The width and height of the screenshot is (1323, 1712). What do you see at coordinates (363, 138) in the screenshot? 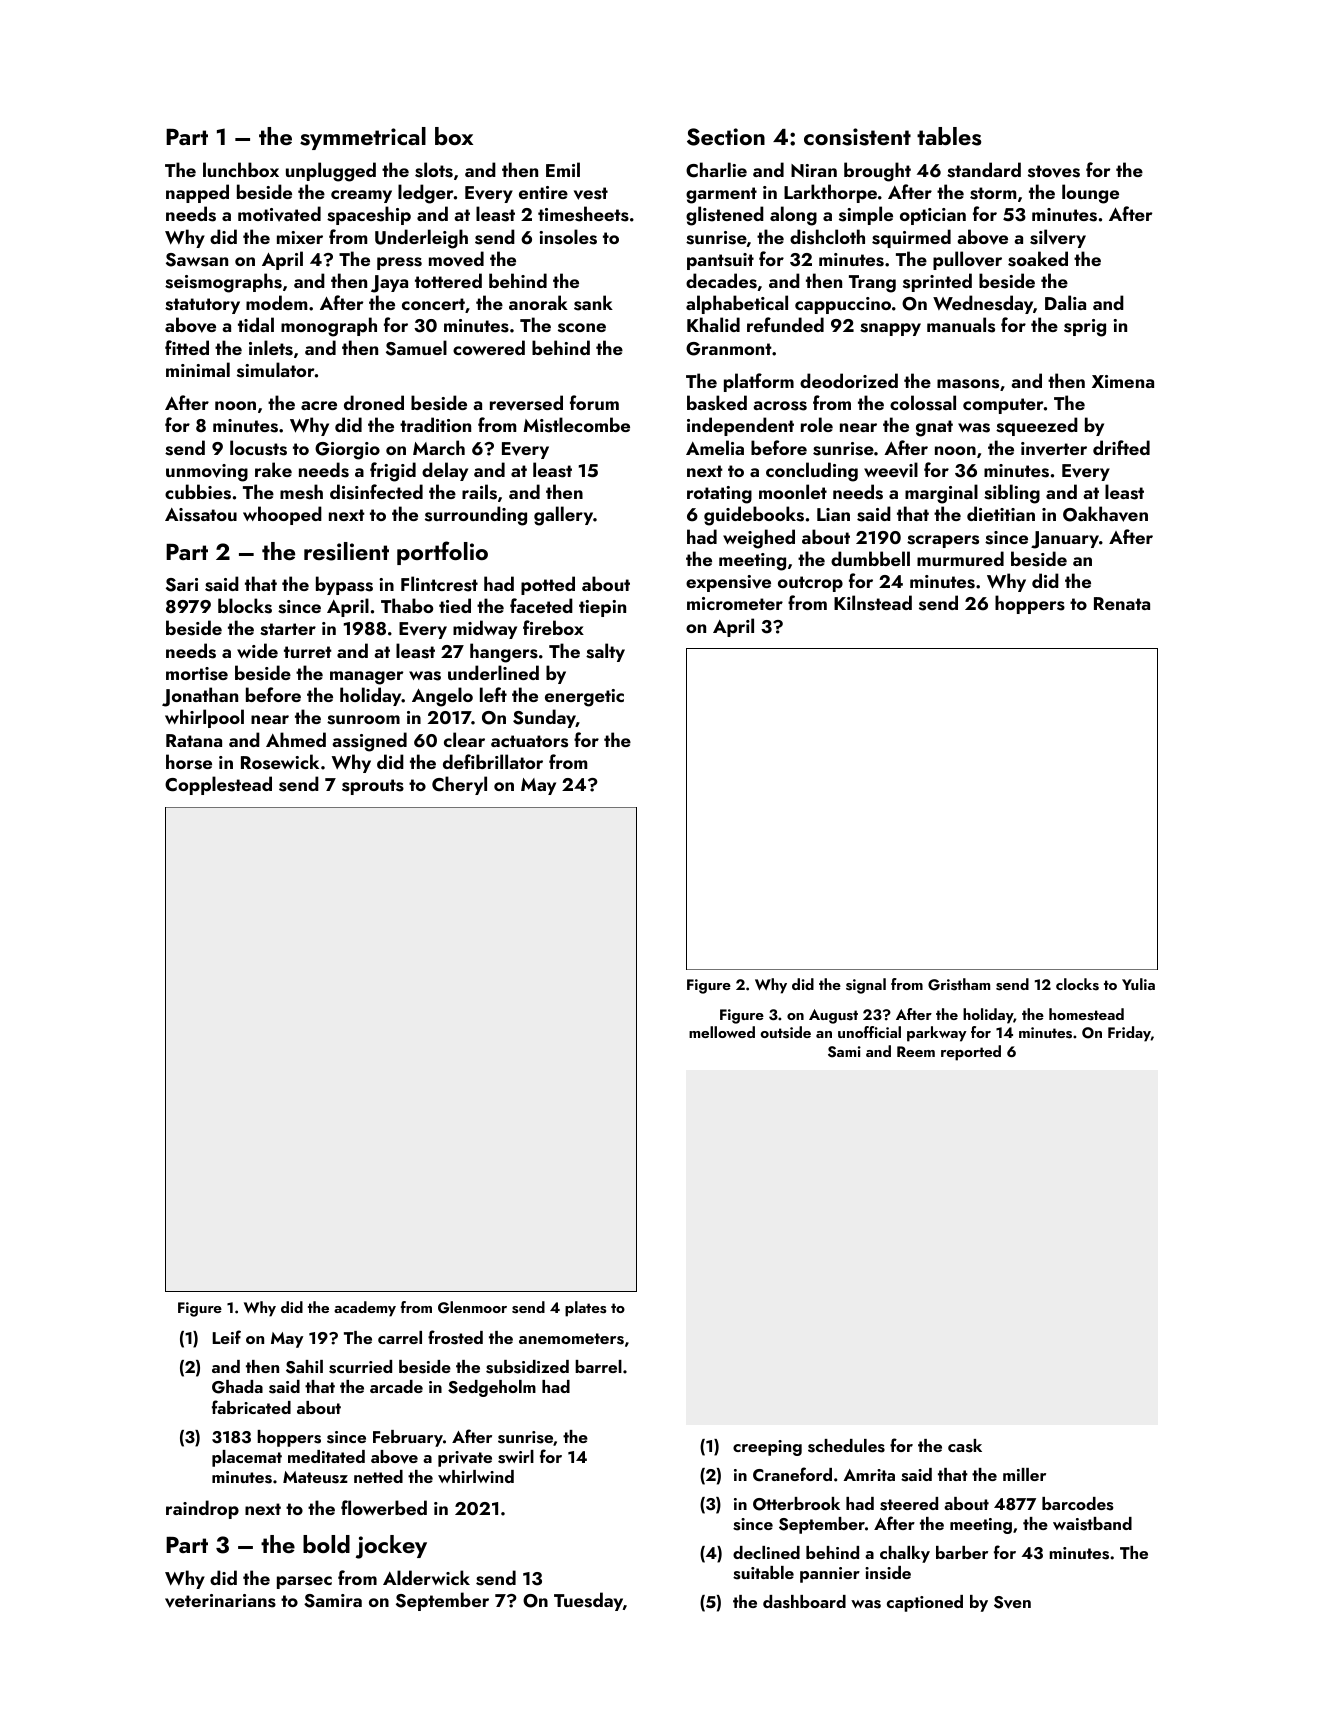
I see `symmetrical` at bounding box center [363, 138].
